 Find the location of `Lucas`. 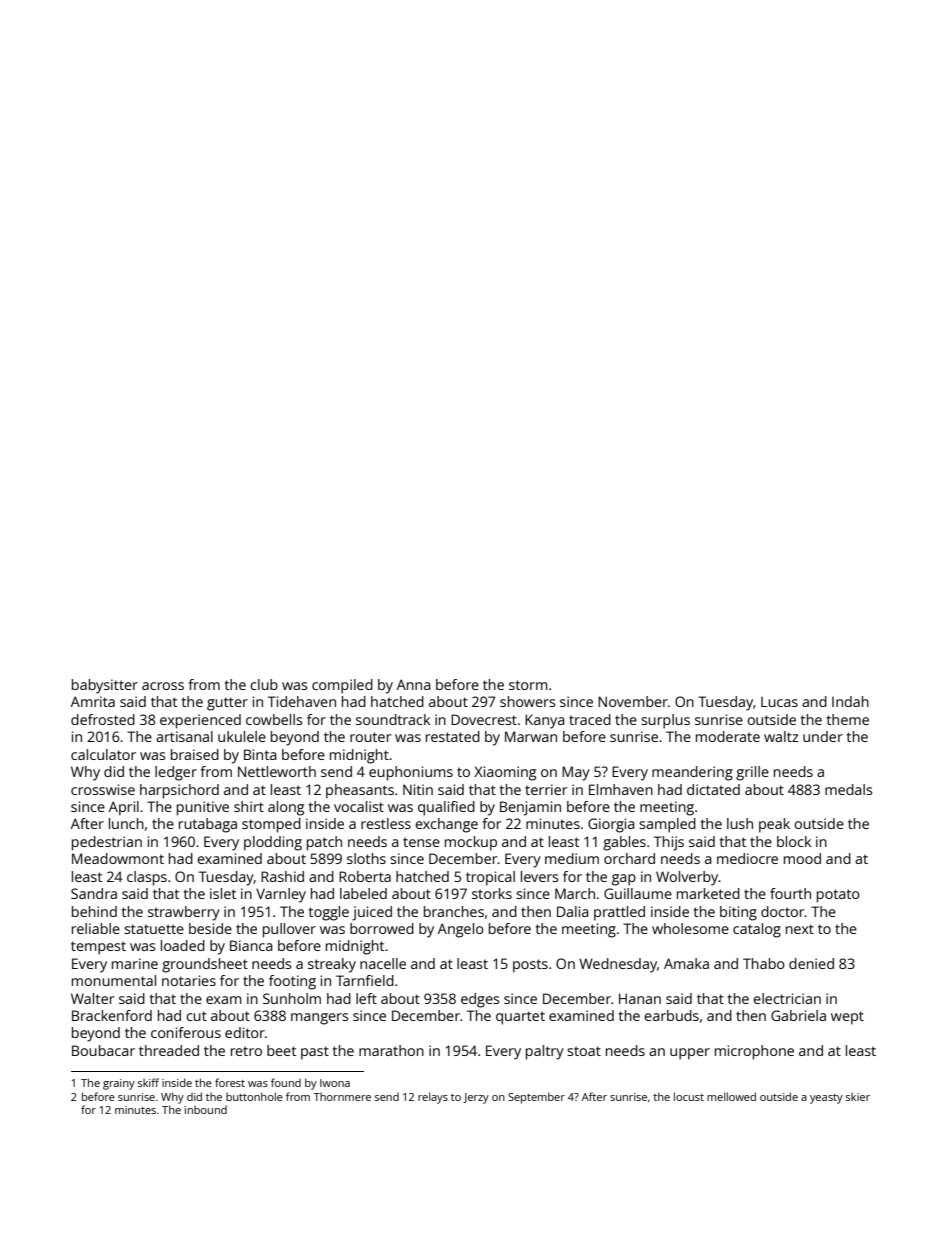

Lucas is located at coordinates (779, 702).
